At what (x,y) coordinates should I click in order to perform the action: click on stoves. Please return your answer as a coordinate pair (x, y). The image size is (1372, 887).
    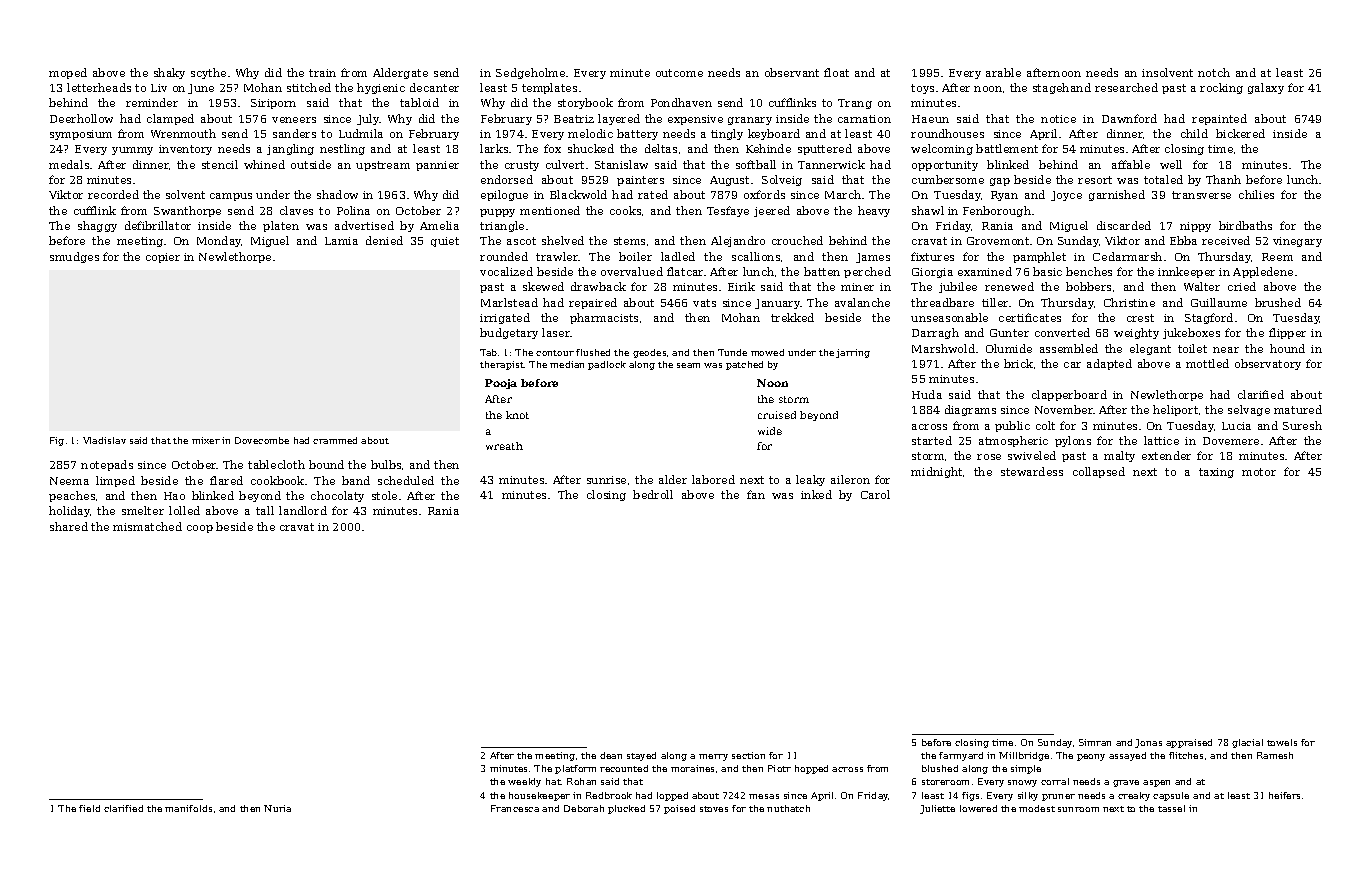
    Looking at the image, I should click on (714, 809).
